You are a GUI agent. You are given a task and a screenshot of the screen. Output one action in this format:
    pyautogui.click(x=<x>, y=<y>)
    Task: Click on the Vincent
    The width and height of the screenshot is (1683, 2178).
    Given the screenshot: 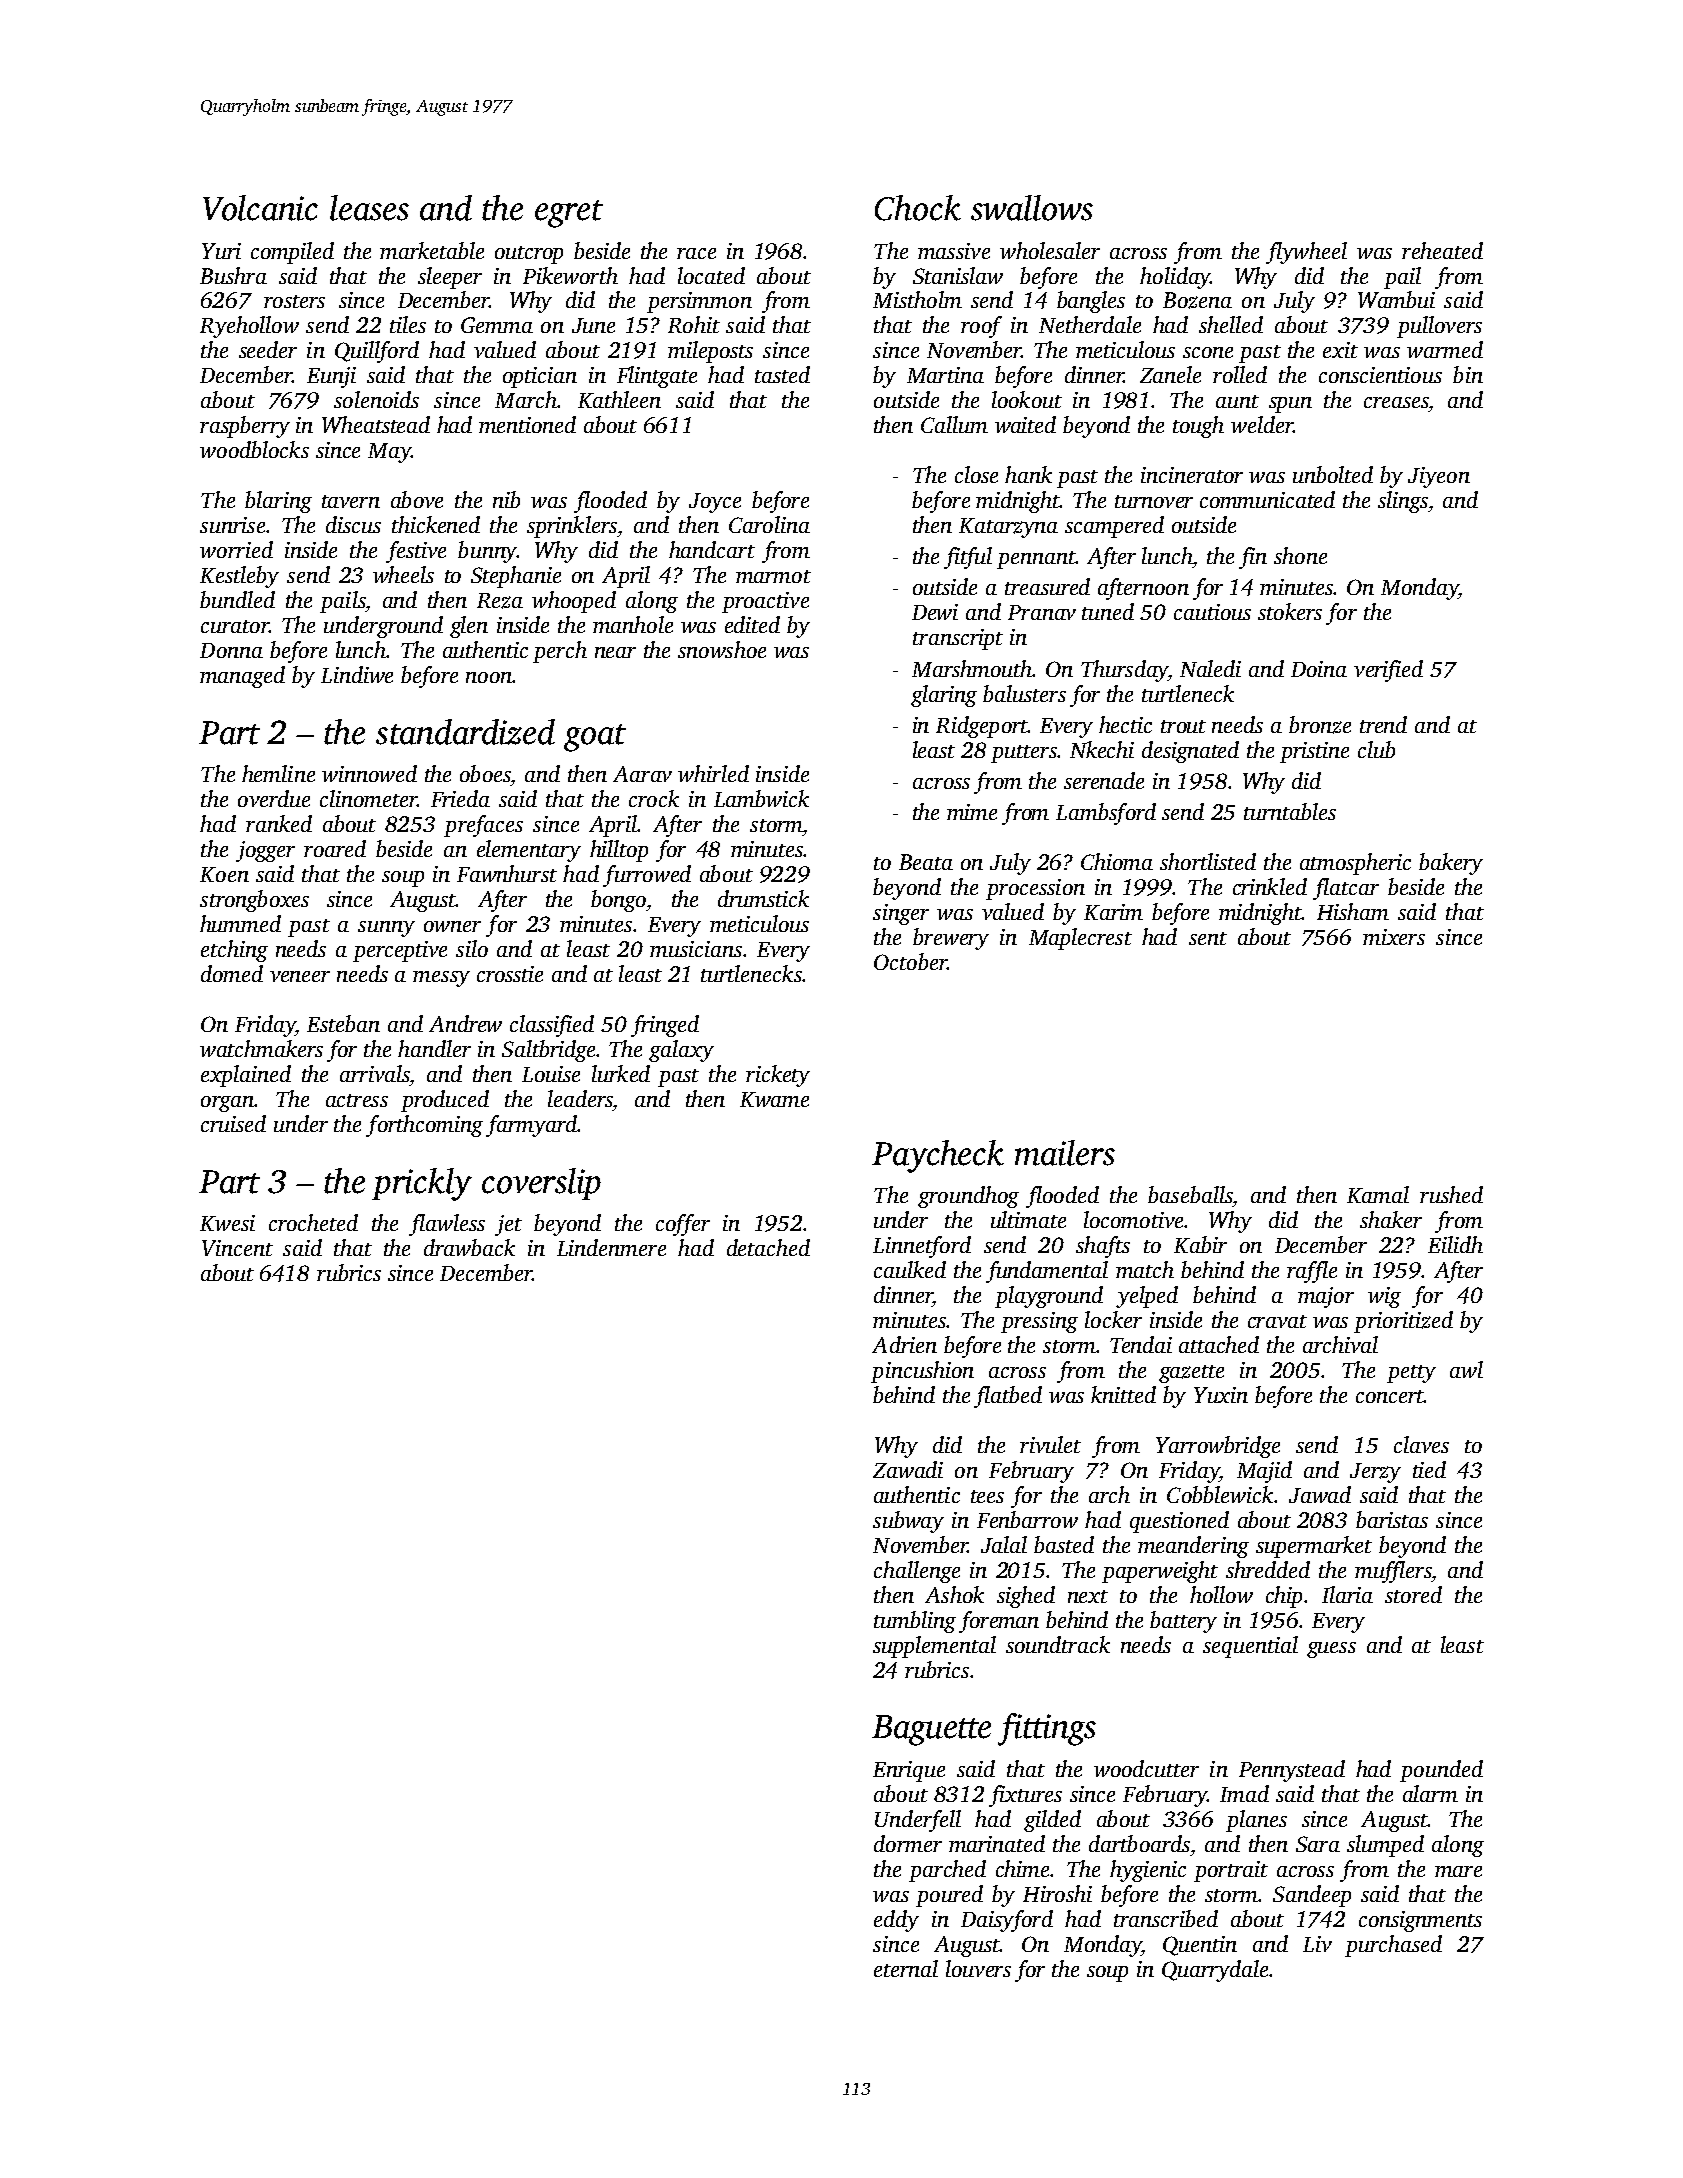 What is the action you would take?
    pyautogui.click(x=237, y=1248)
